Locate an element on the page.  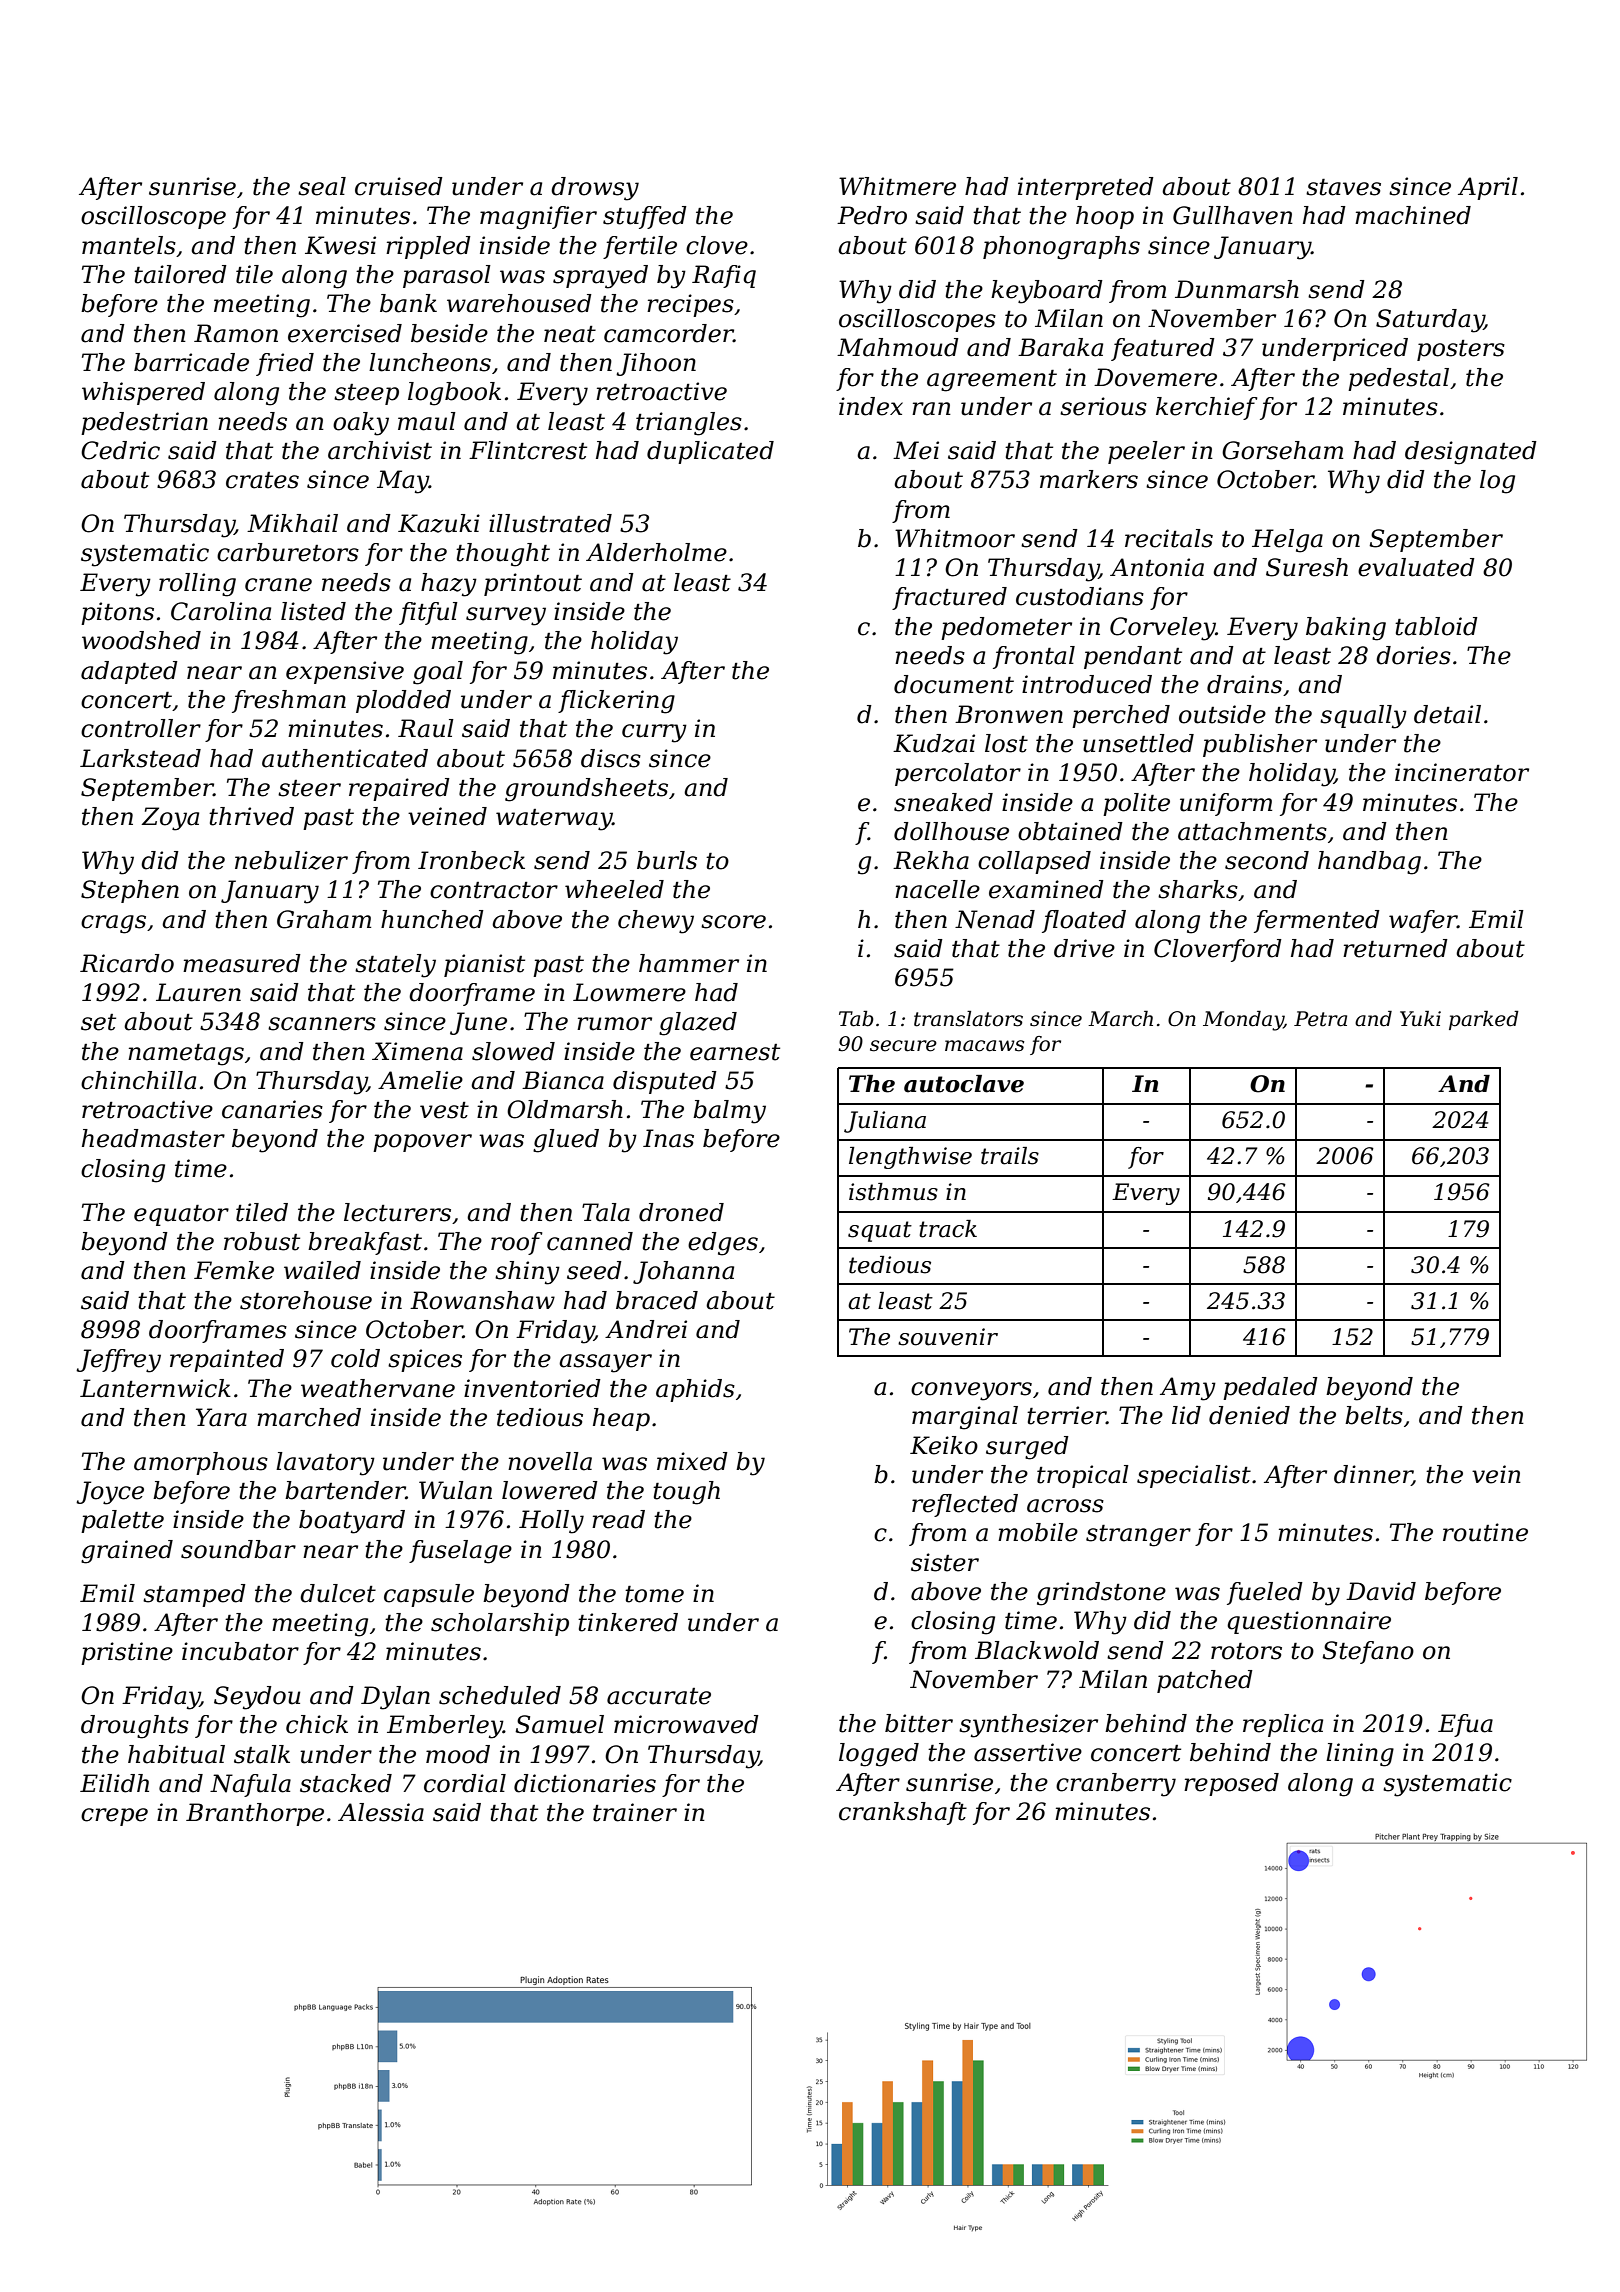
patched is located at coordinates (1205, 1681).
